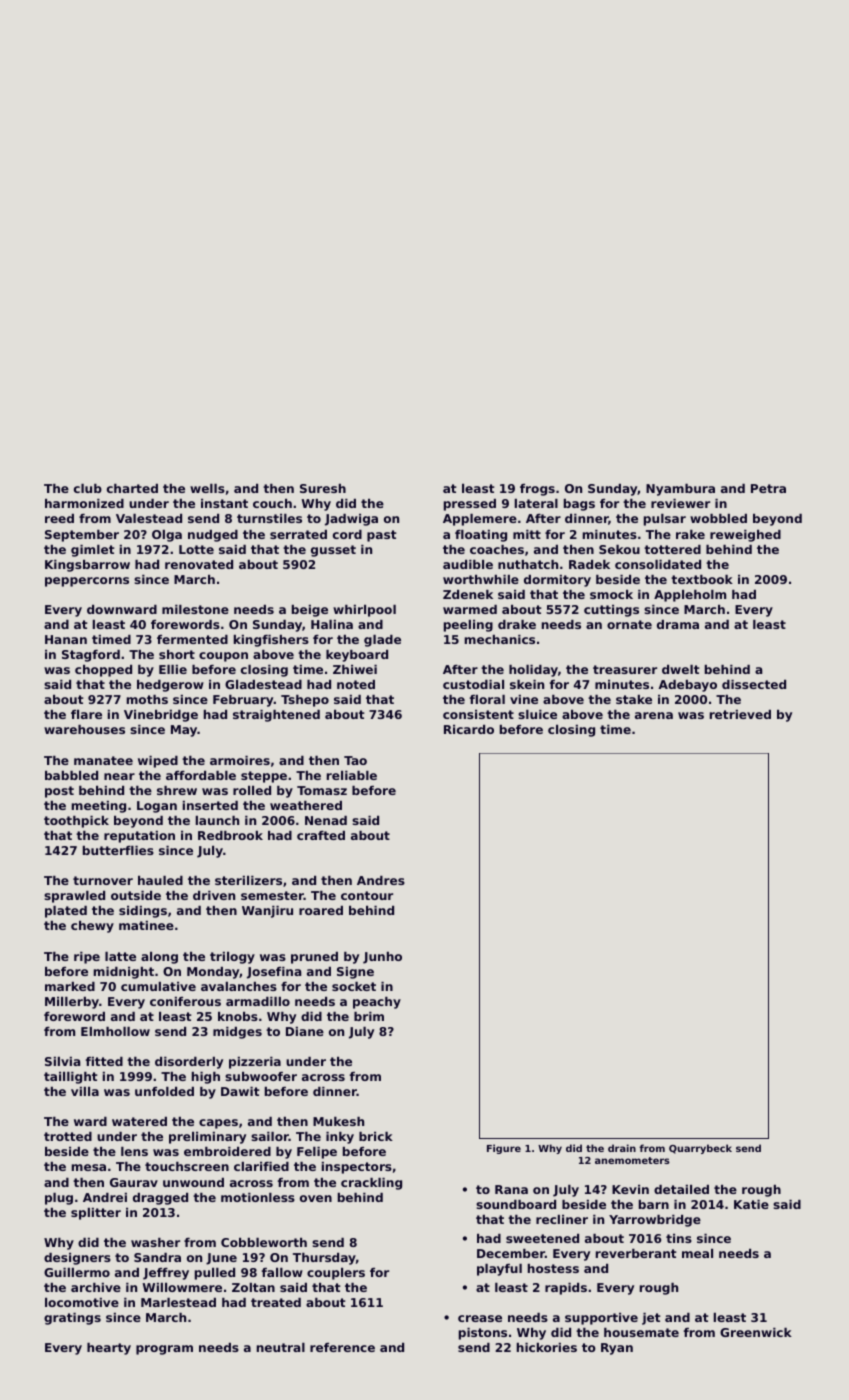  Describe the element at coordinates (768, 488) in the document. I see `Petra` at that location.
